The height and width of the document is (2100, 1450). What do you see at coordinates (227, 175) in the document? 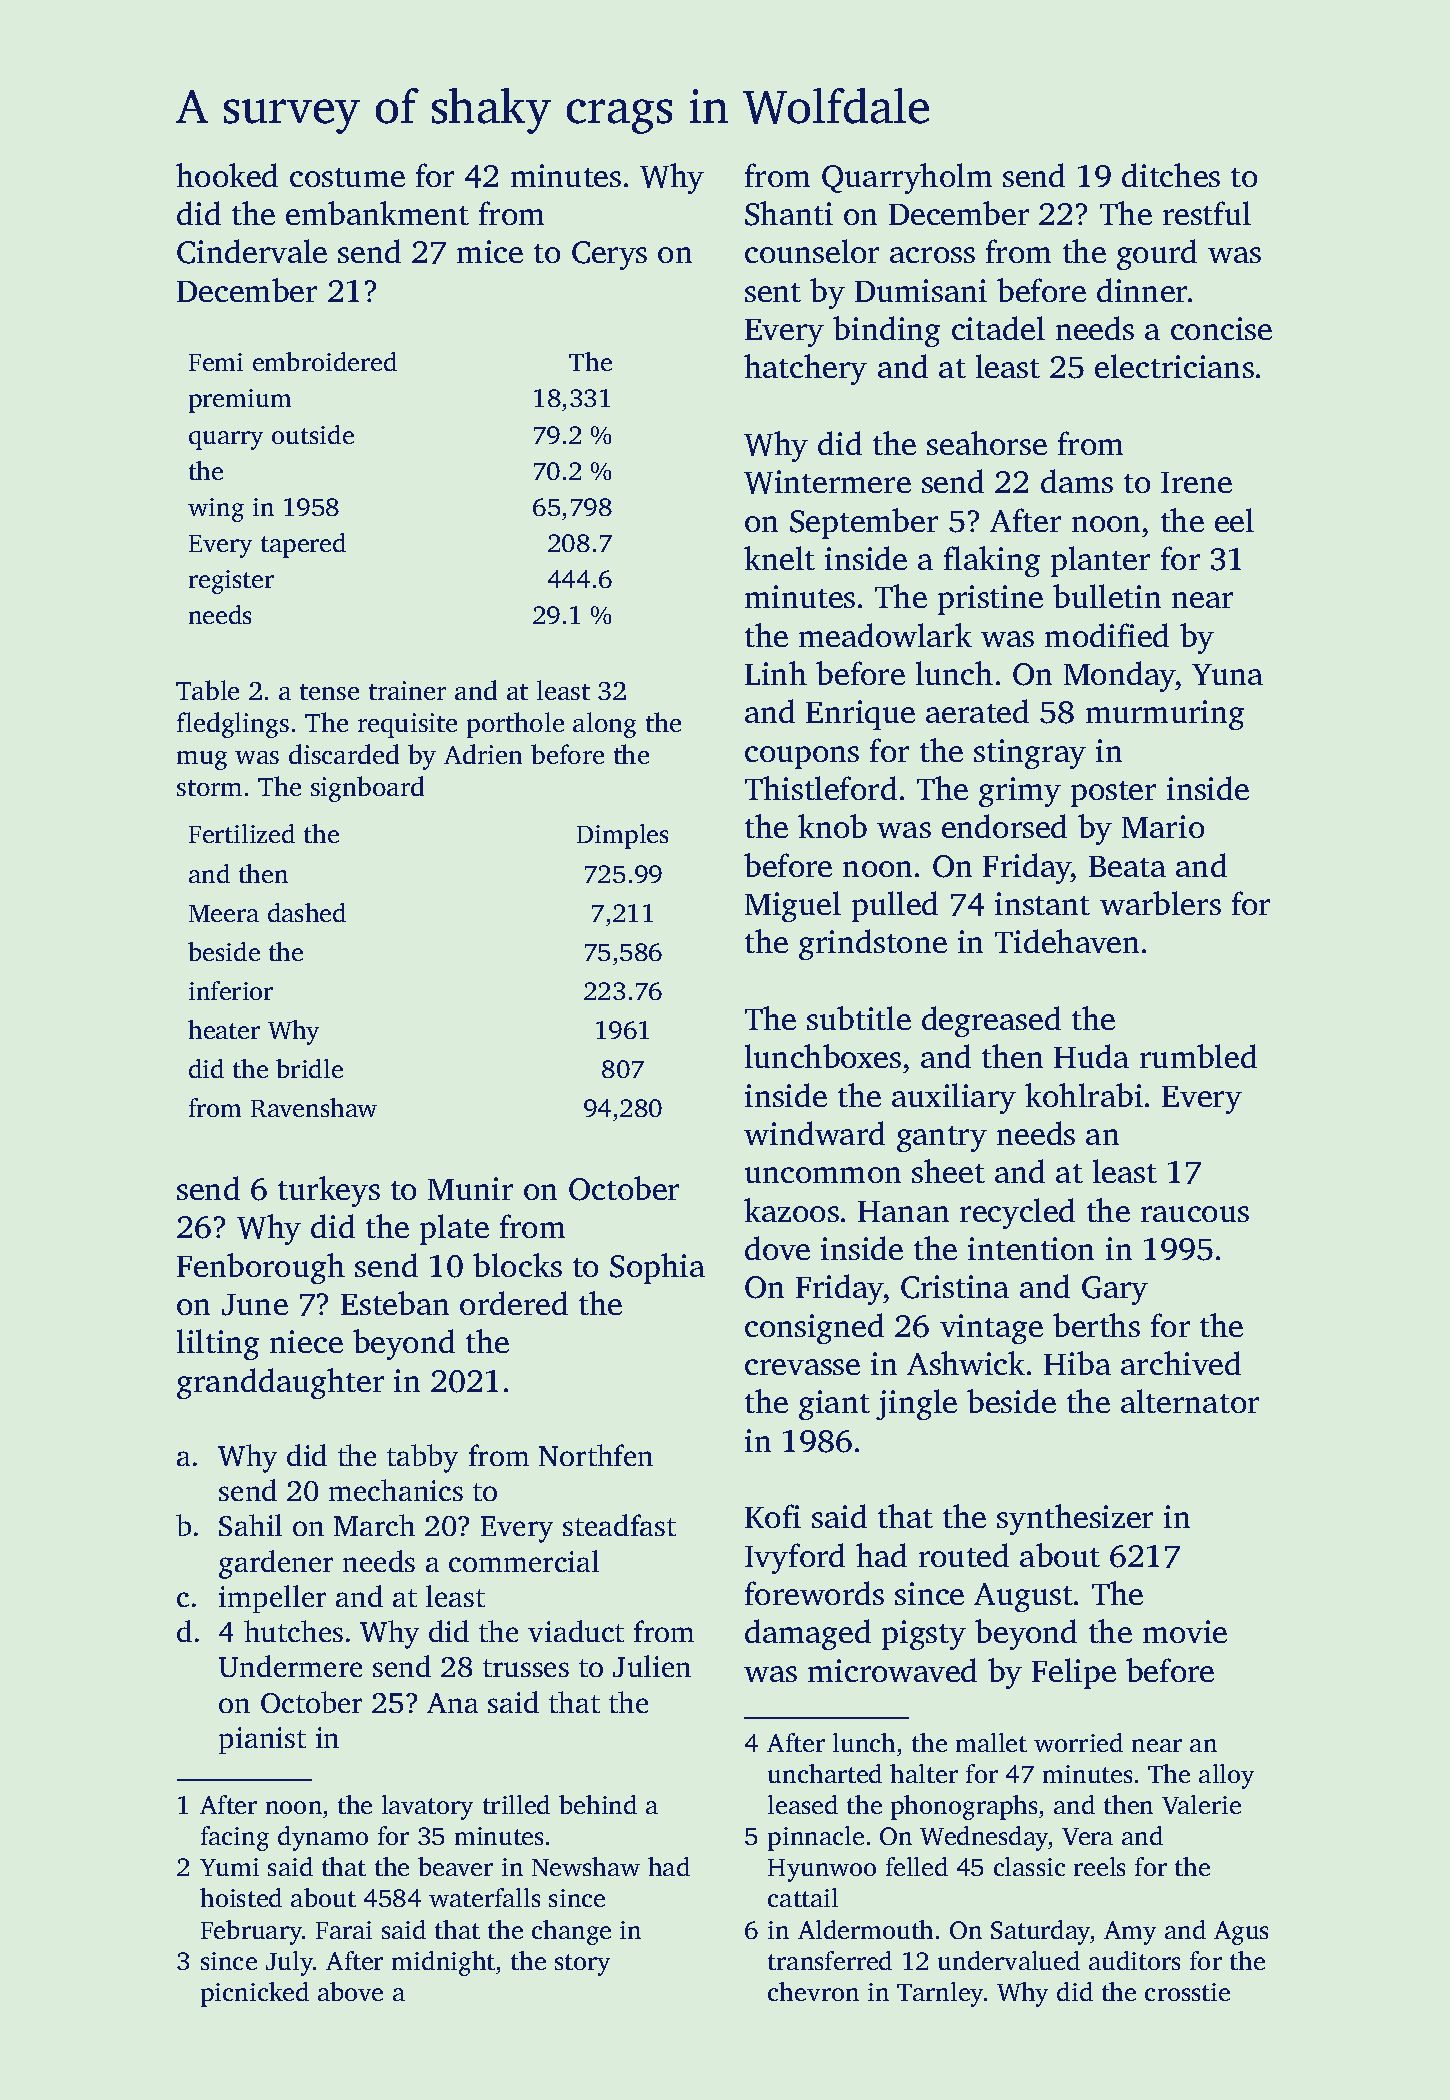
I see `hooked` at bounding box center [227, 175].
